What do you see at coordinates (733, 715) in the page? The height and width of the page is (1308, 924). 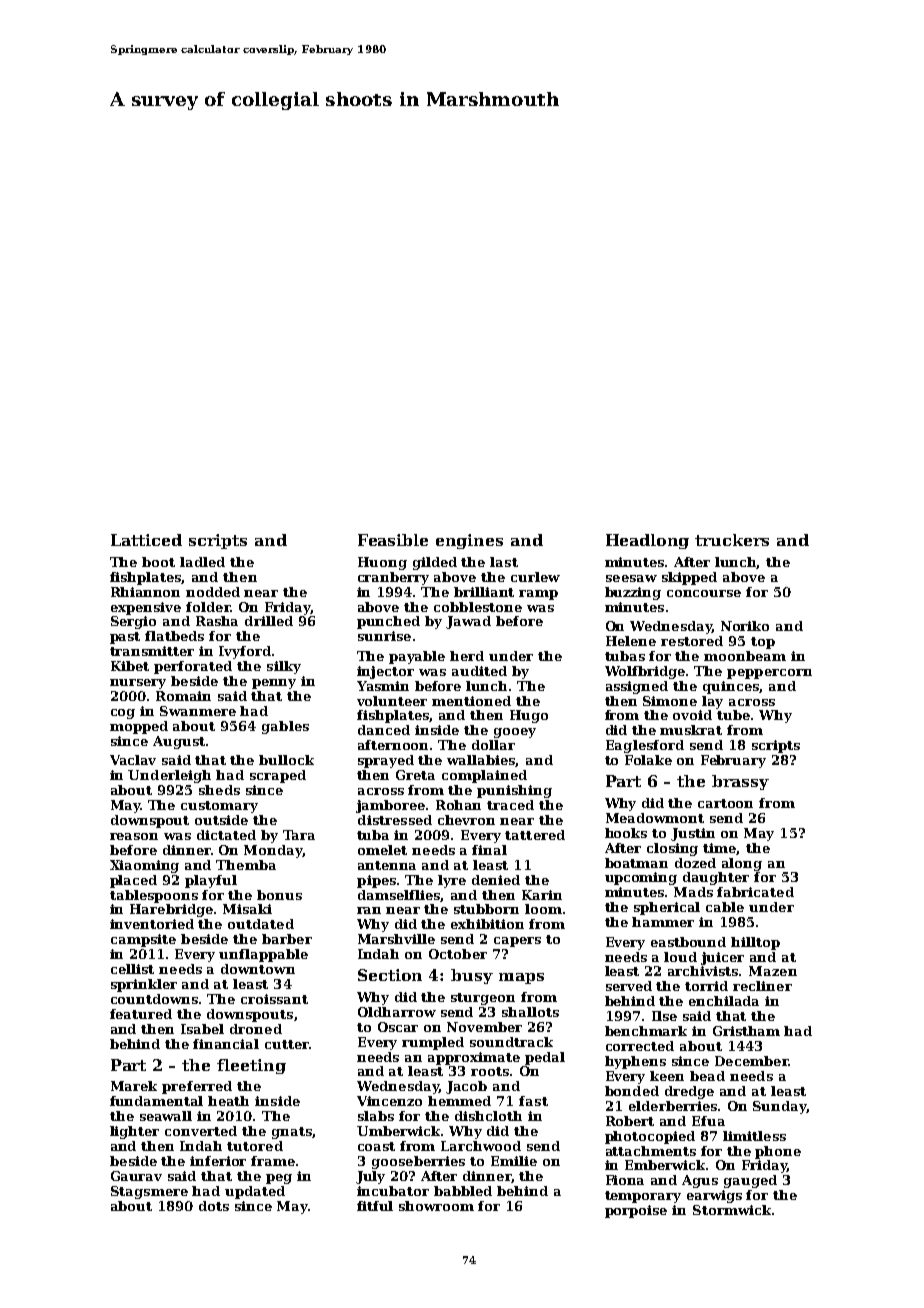 I see `tube` at bounding box center [733, 715].
